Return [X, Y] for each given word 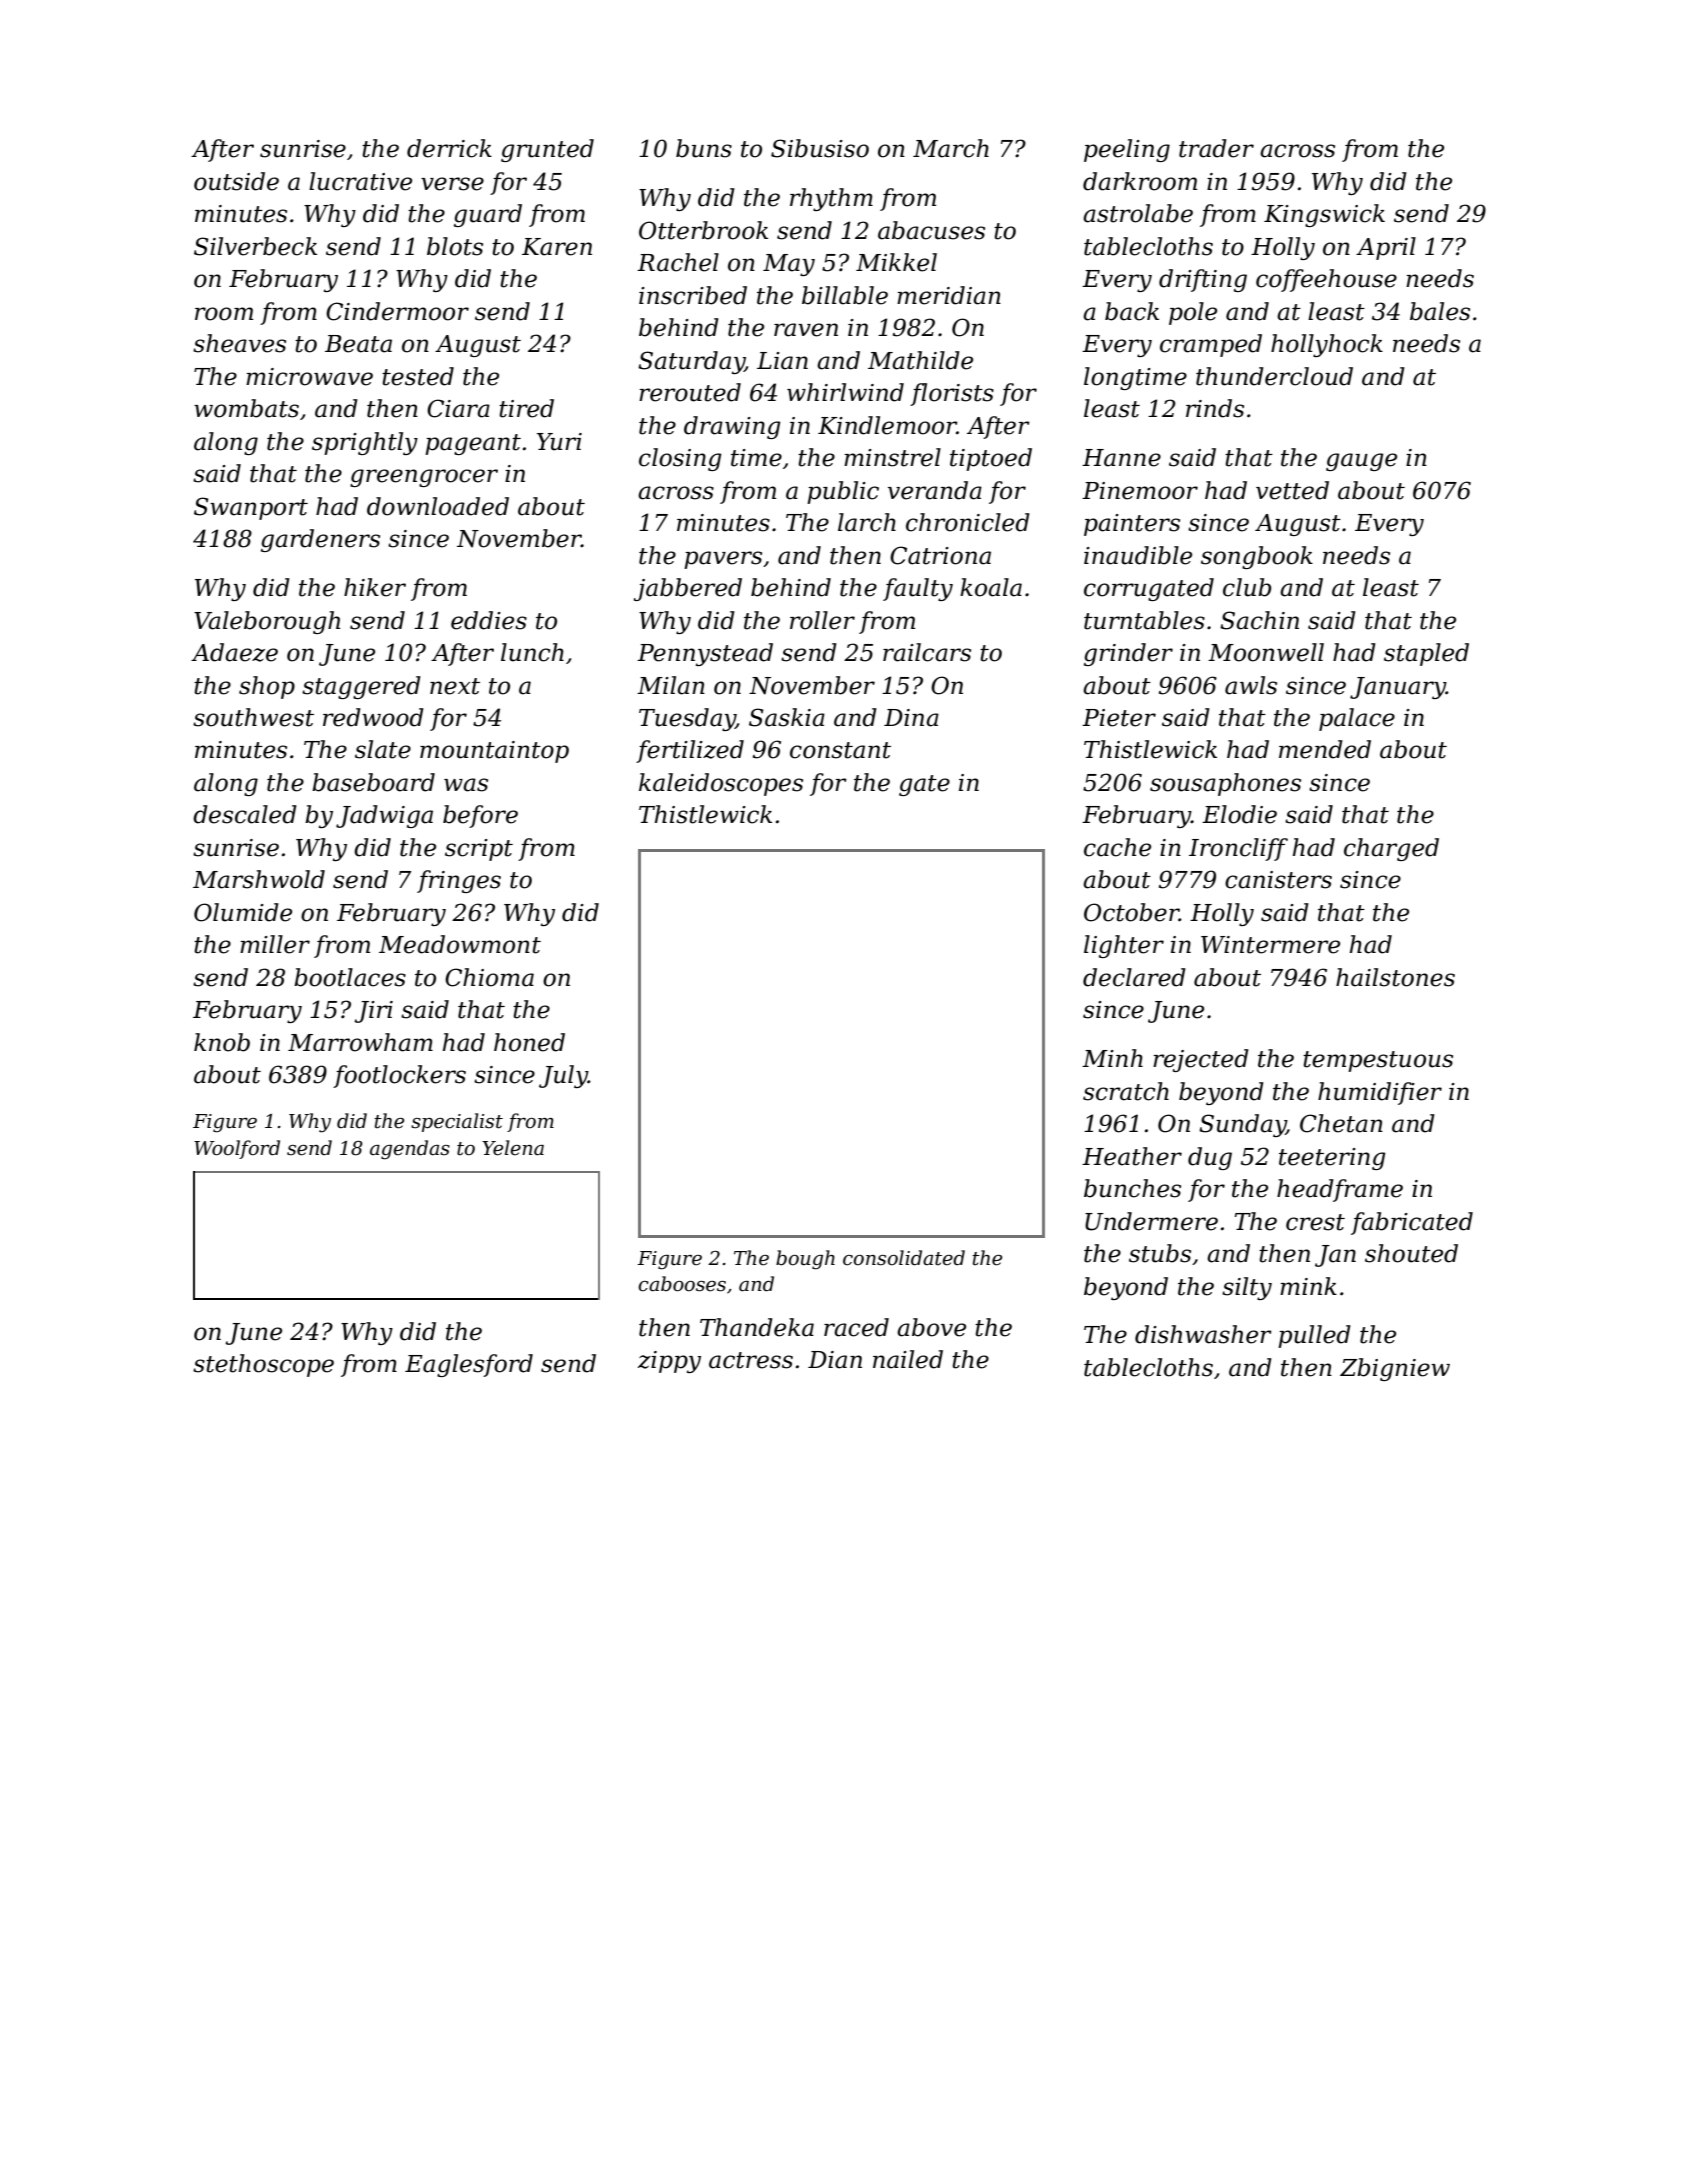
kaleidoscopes [721, 784]
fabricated [1412, 1223]
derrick [449, 148]
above [931, 1327]
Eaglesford [469, 1365]
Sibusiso [820, 148]
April [1386, 248]
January [1398, 688]
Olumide [243, 912]
